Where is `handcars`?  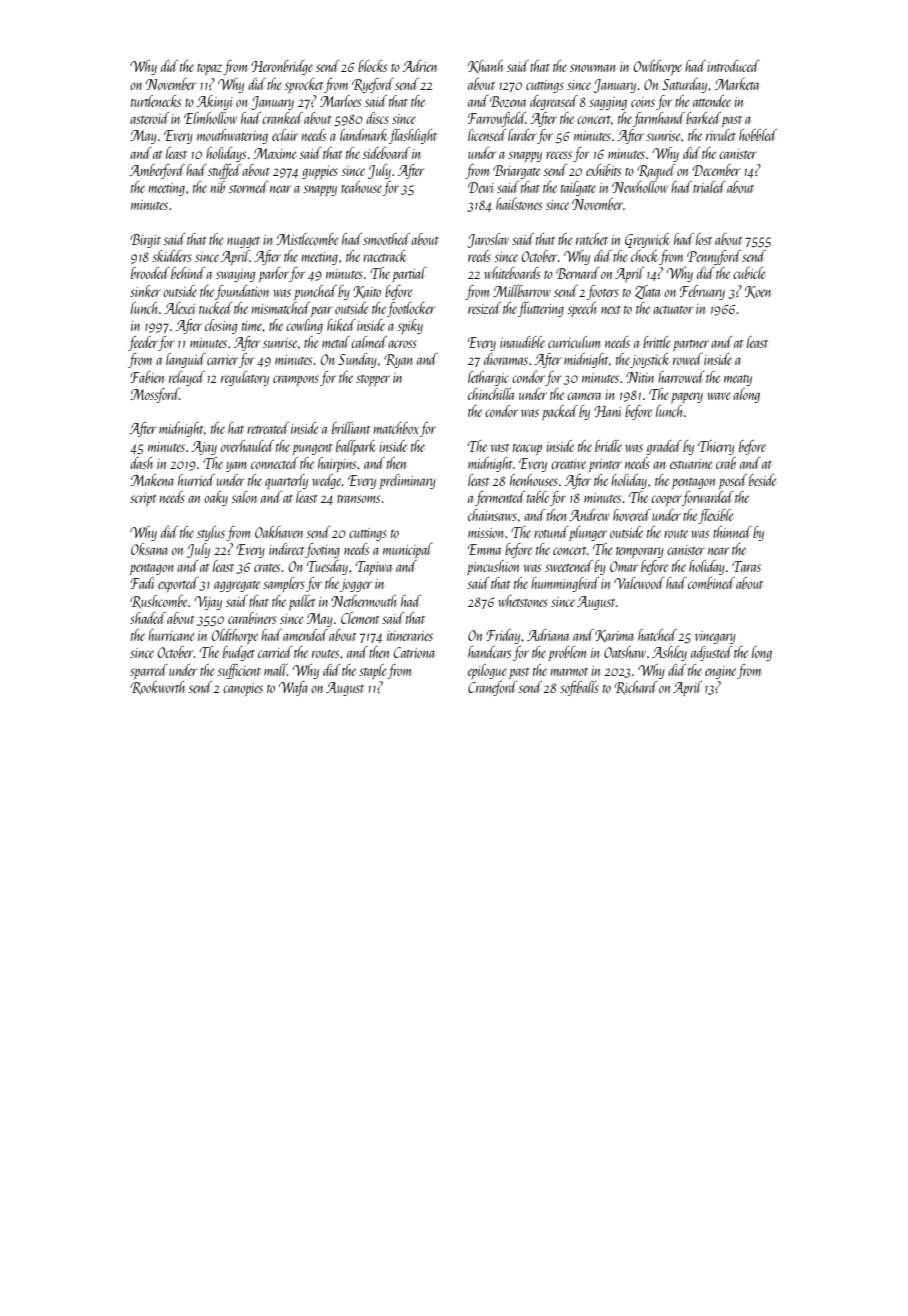
handcars is located at coordinates (489, 652).
